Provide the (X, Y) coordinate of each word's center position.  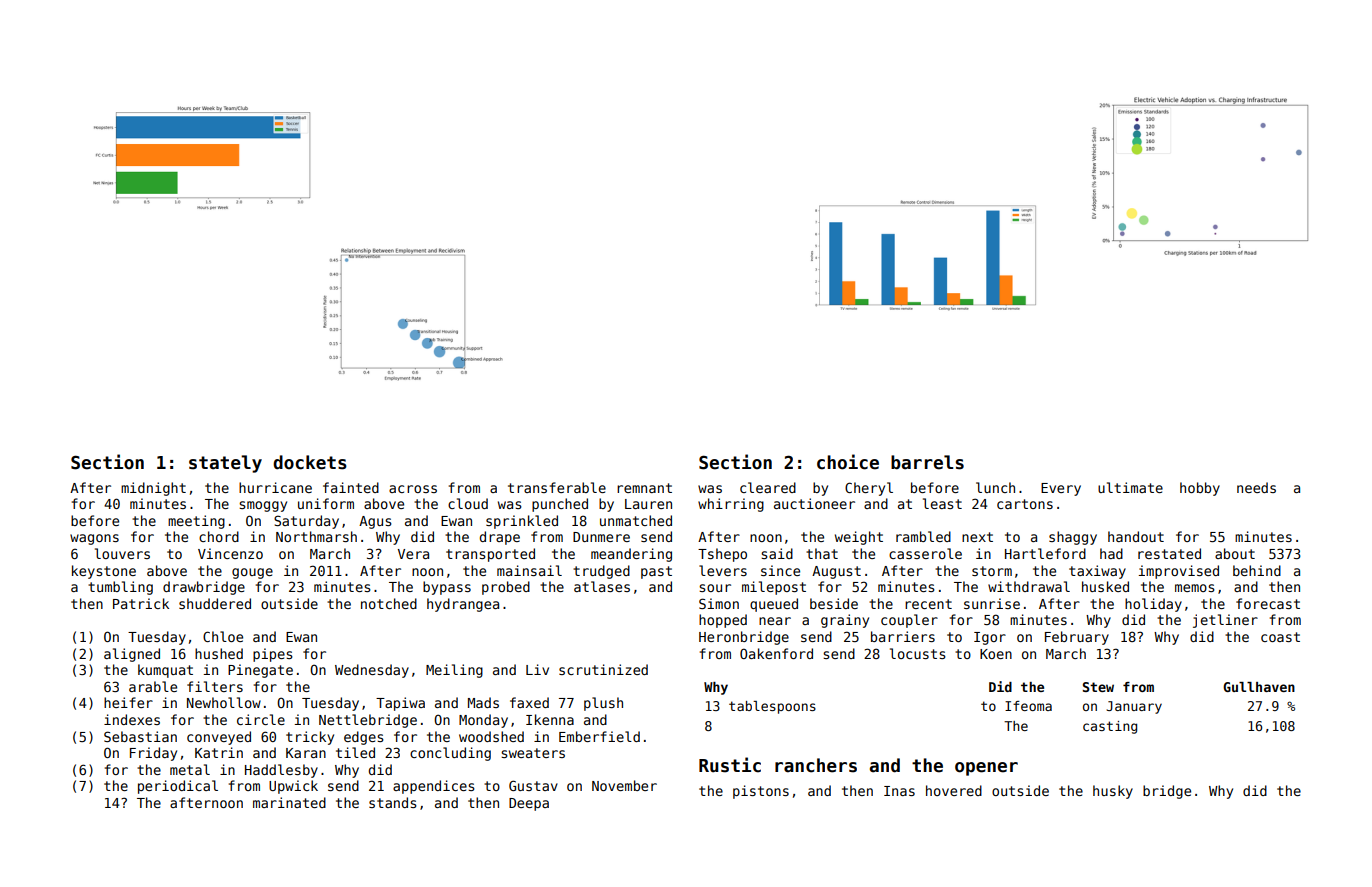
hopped (723, 621)
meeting (196, 522)
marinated (289, 802)
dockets (310, 462)
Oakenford (776, 653)
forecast (1268, 603)
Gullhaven (1259, 687)
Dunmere (601, 537)
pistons (761, 792)
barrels (927, 462)
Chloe (223, 636)
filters (215, 686)
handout (1136, 536)
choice (848, 462)
